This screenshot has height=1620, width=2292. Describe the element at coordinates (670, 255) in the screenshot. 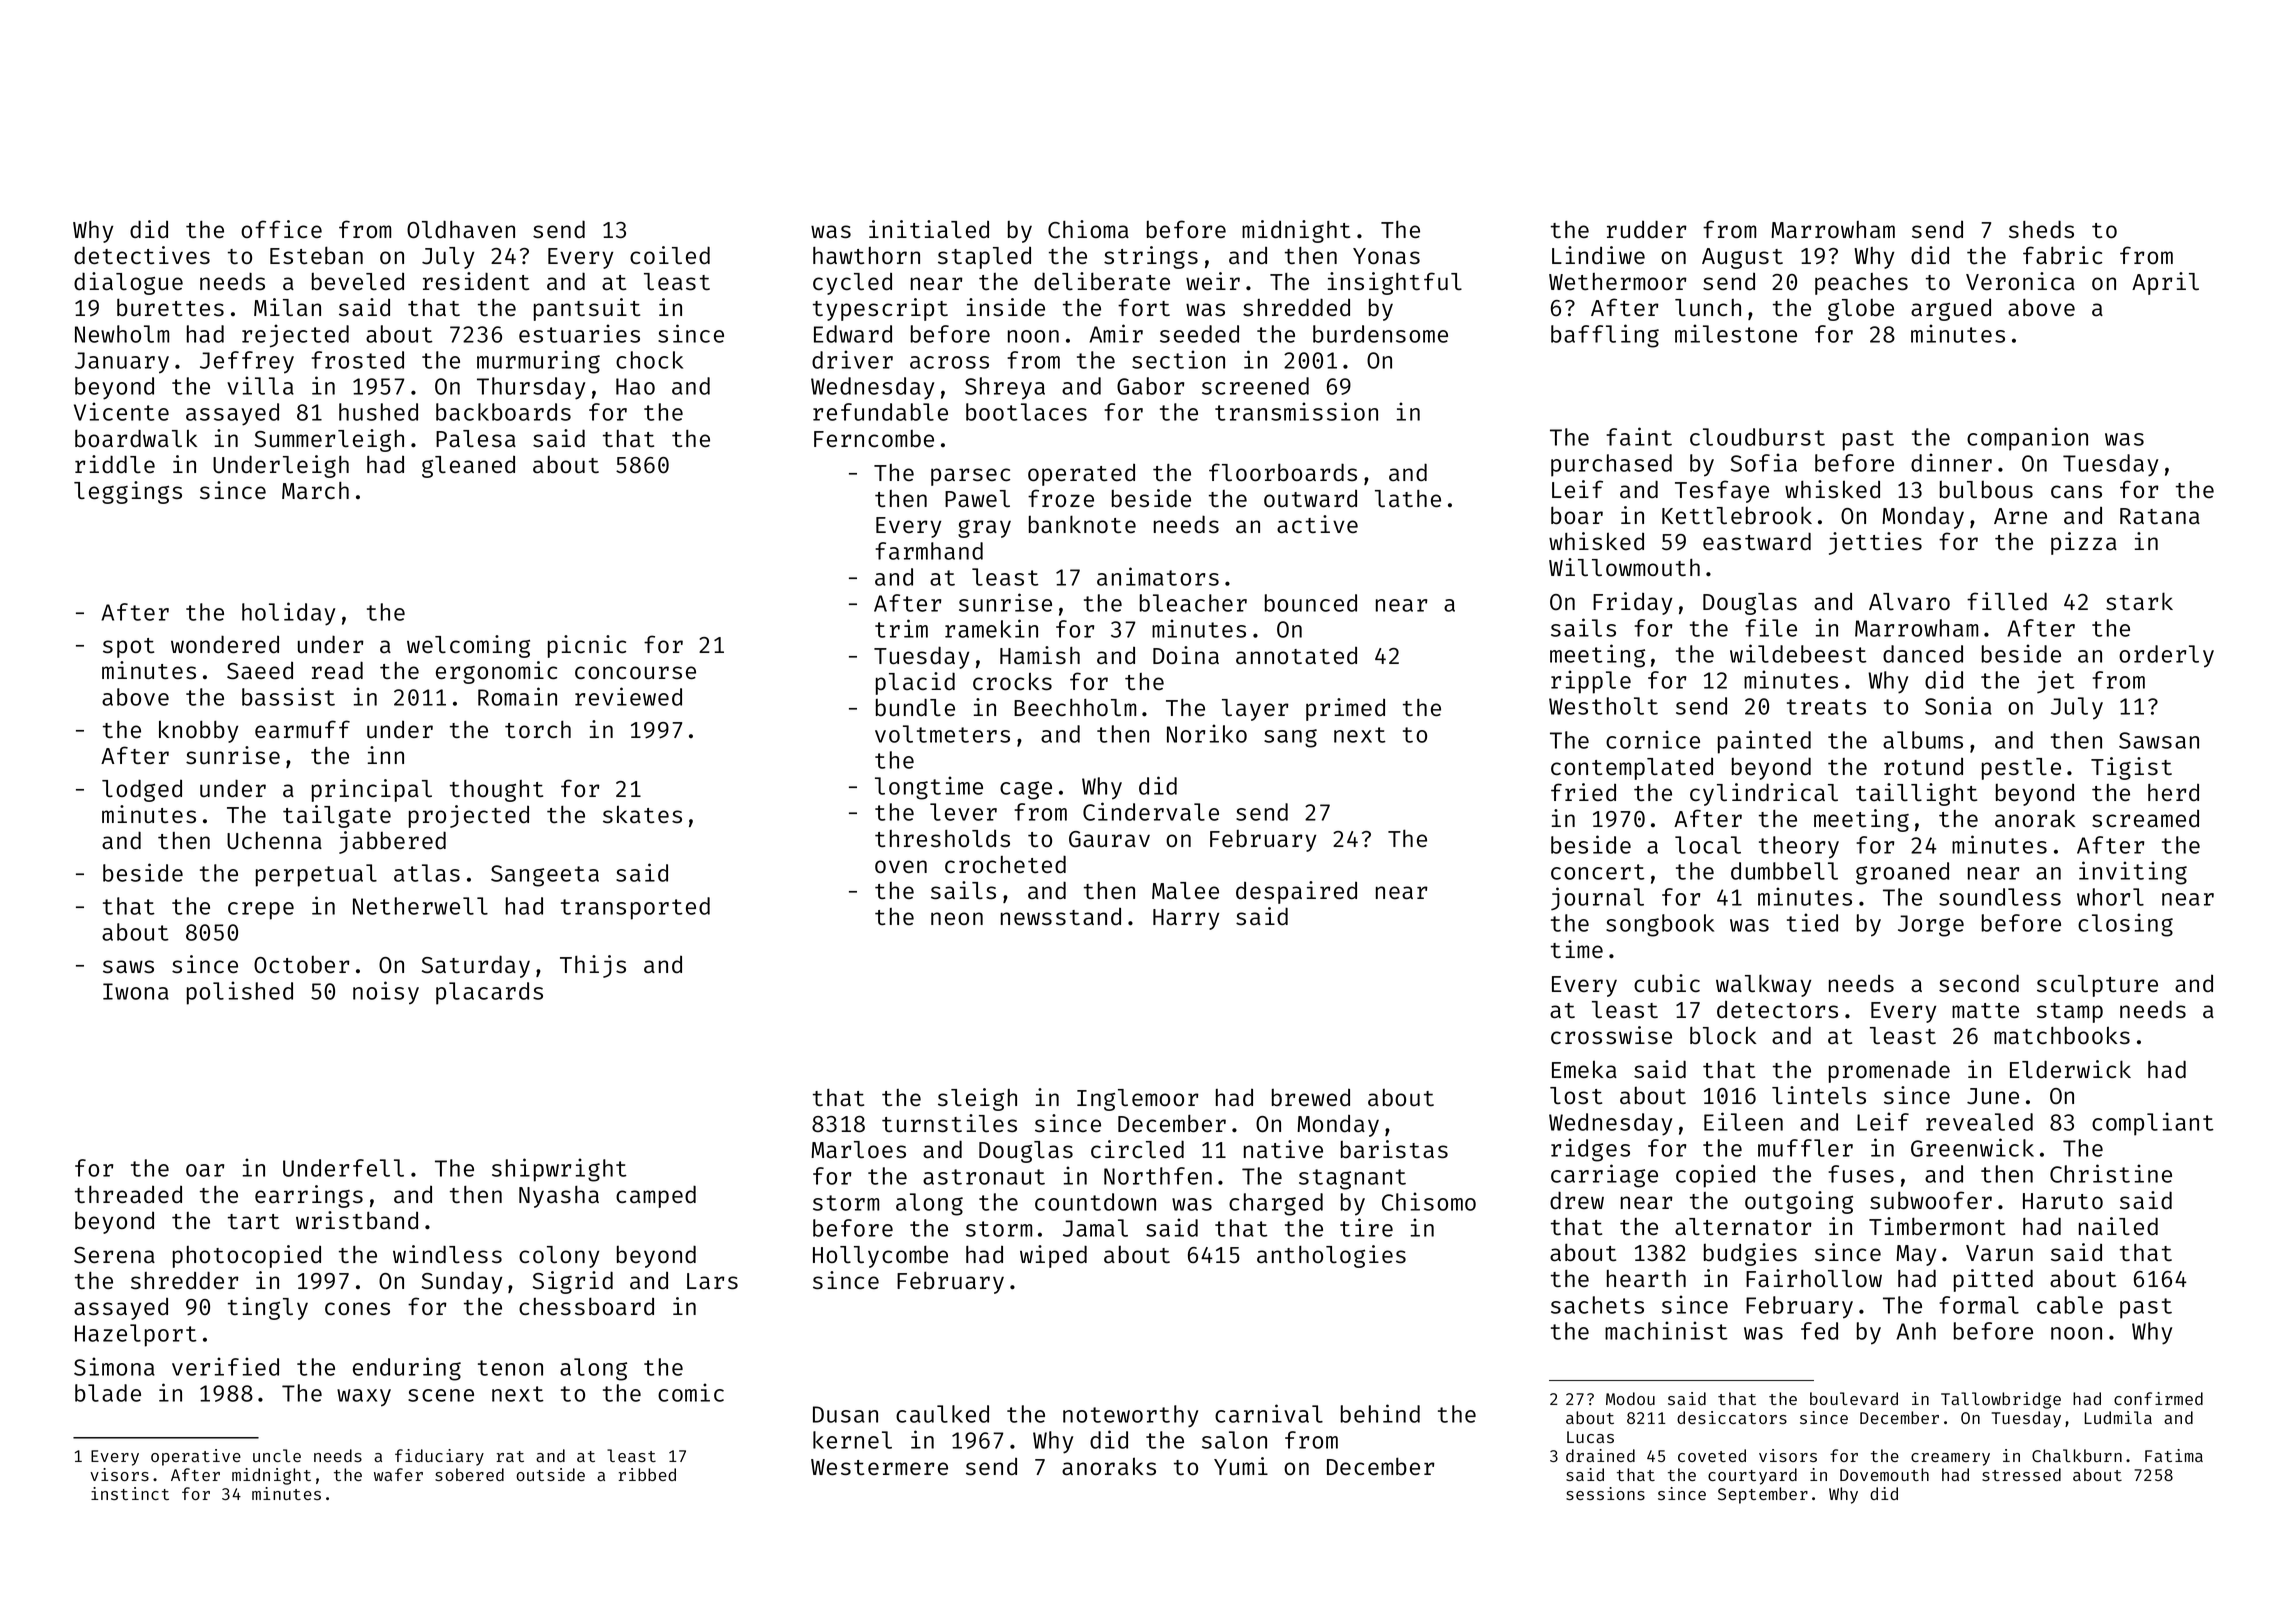

I see `coiled` at that location.
